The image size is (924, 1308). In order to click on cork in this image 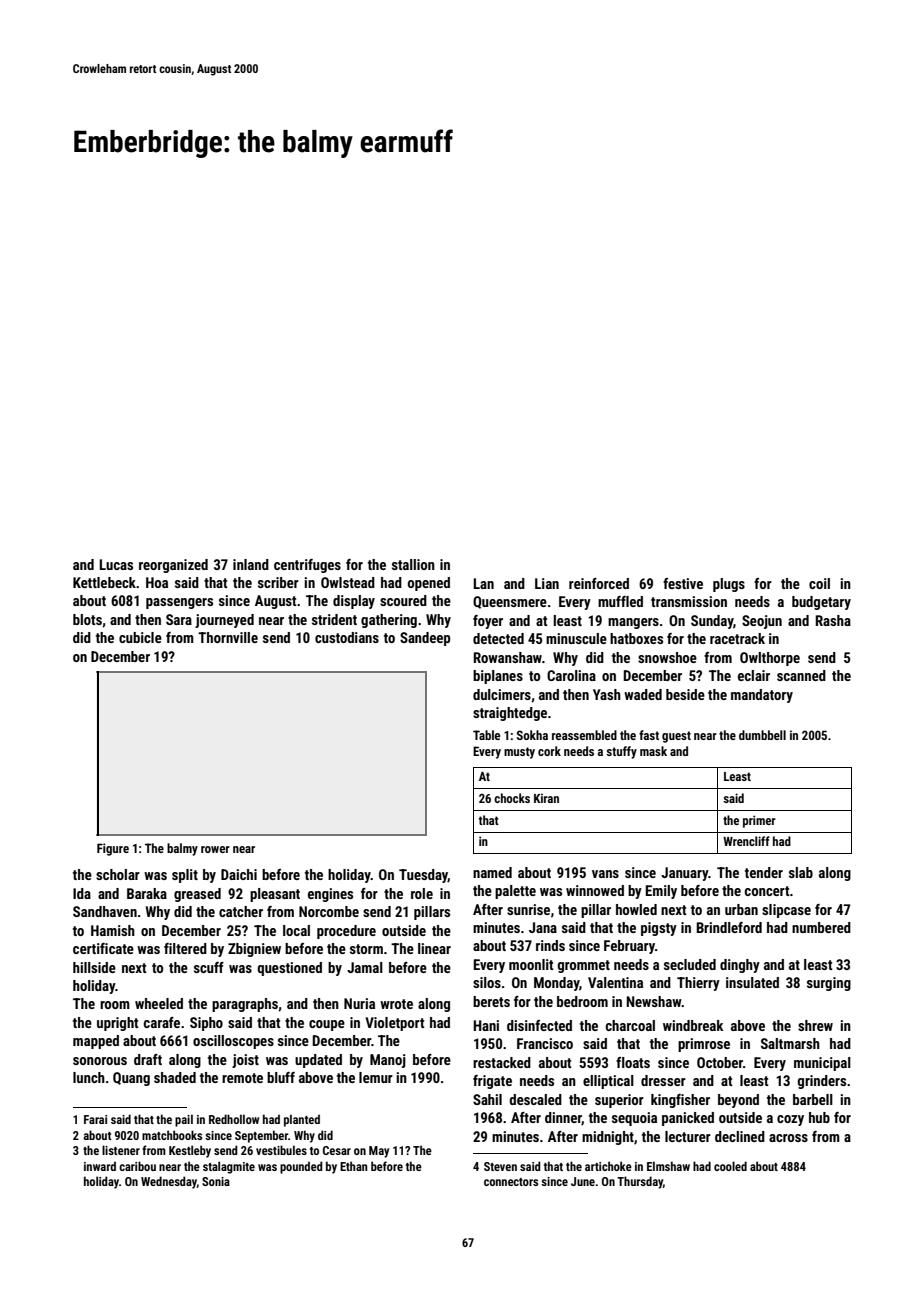, I will do `click(549, 751)`.
